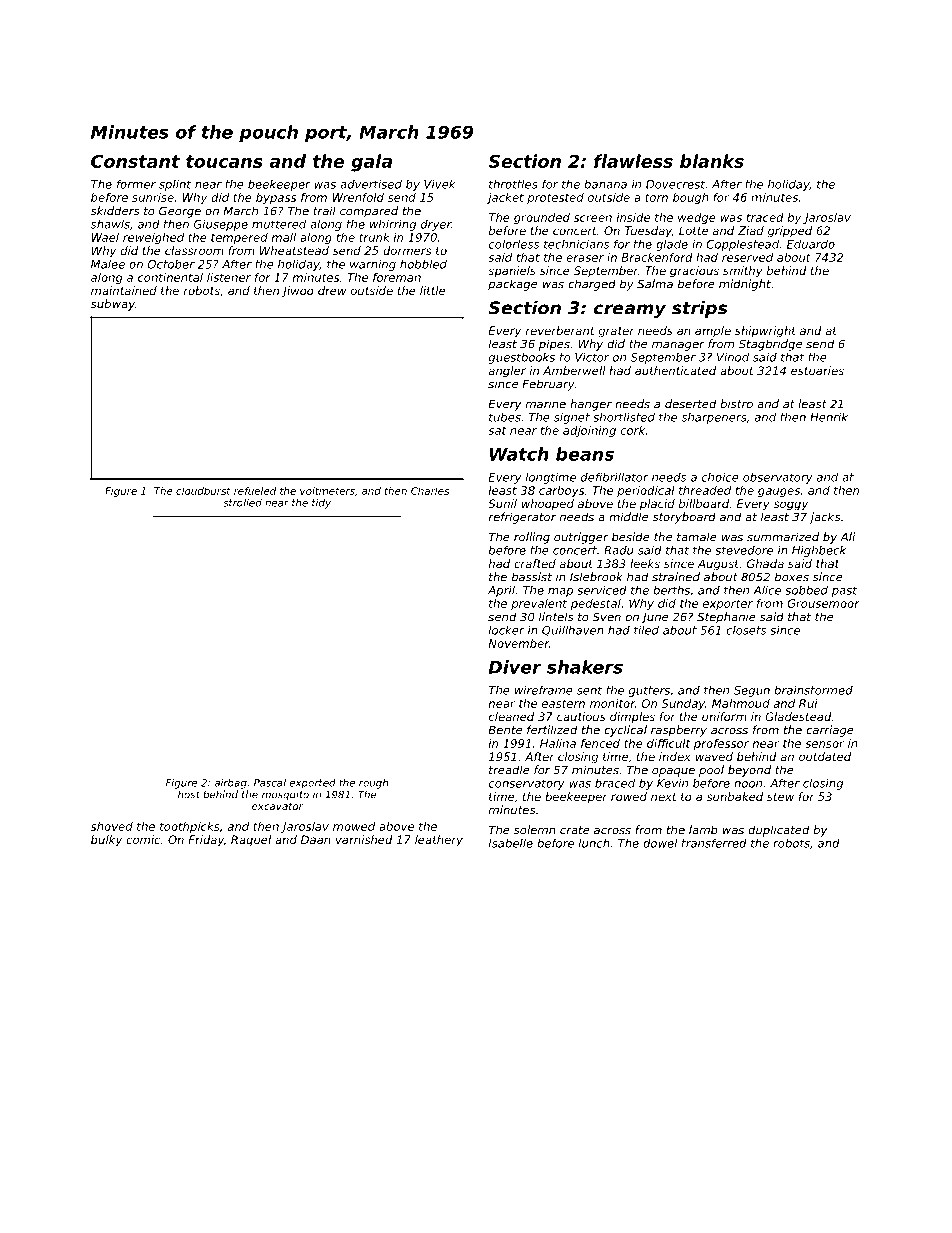  Describe the element at coordinates (203, 491) in the screenshot. I see `cloudburst` at that location.
